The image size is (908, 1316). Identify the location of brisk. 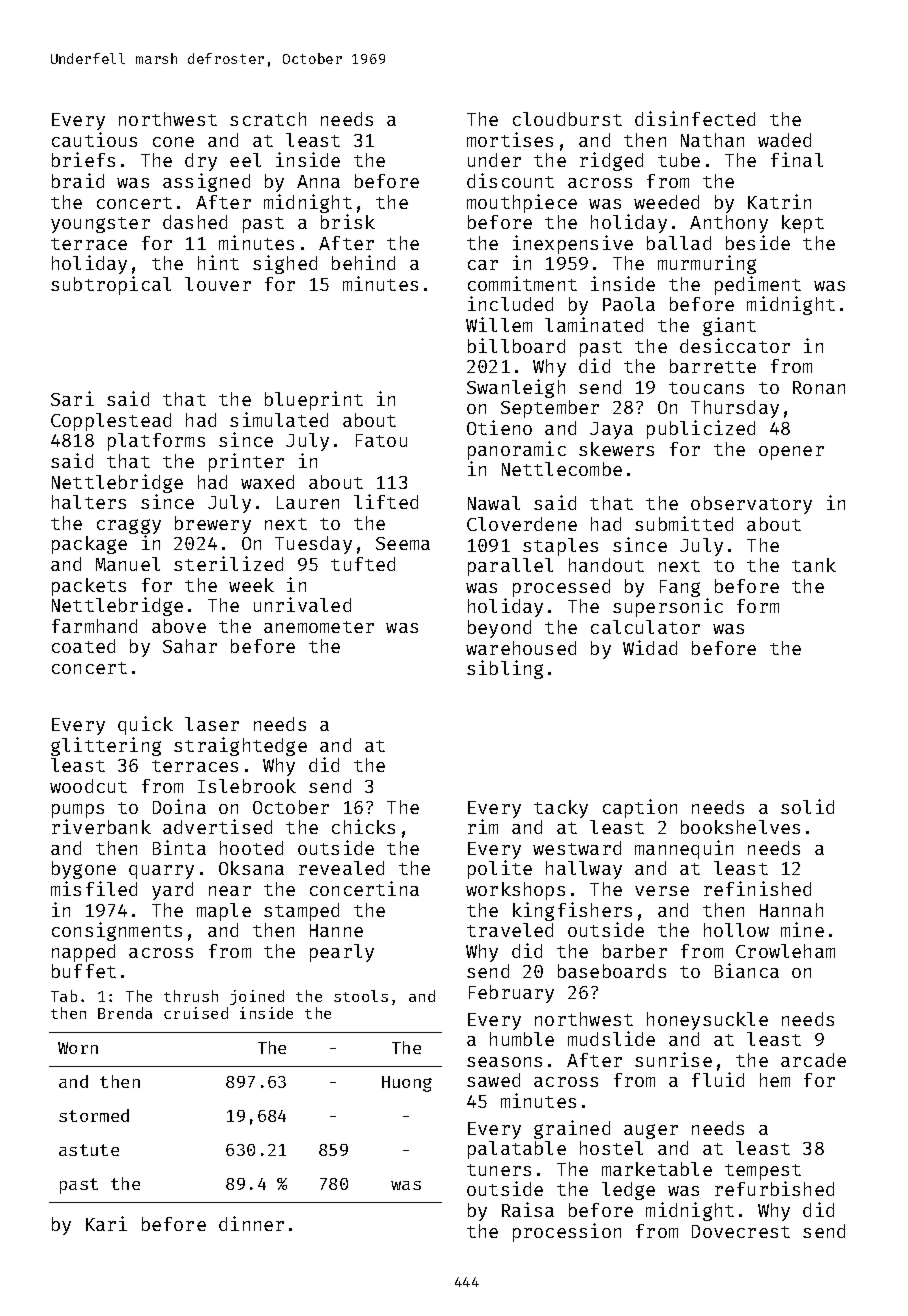
(348, 221).
